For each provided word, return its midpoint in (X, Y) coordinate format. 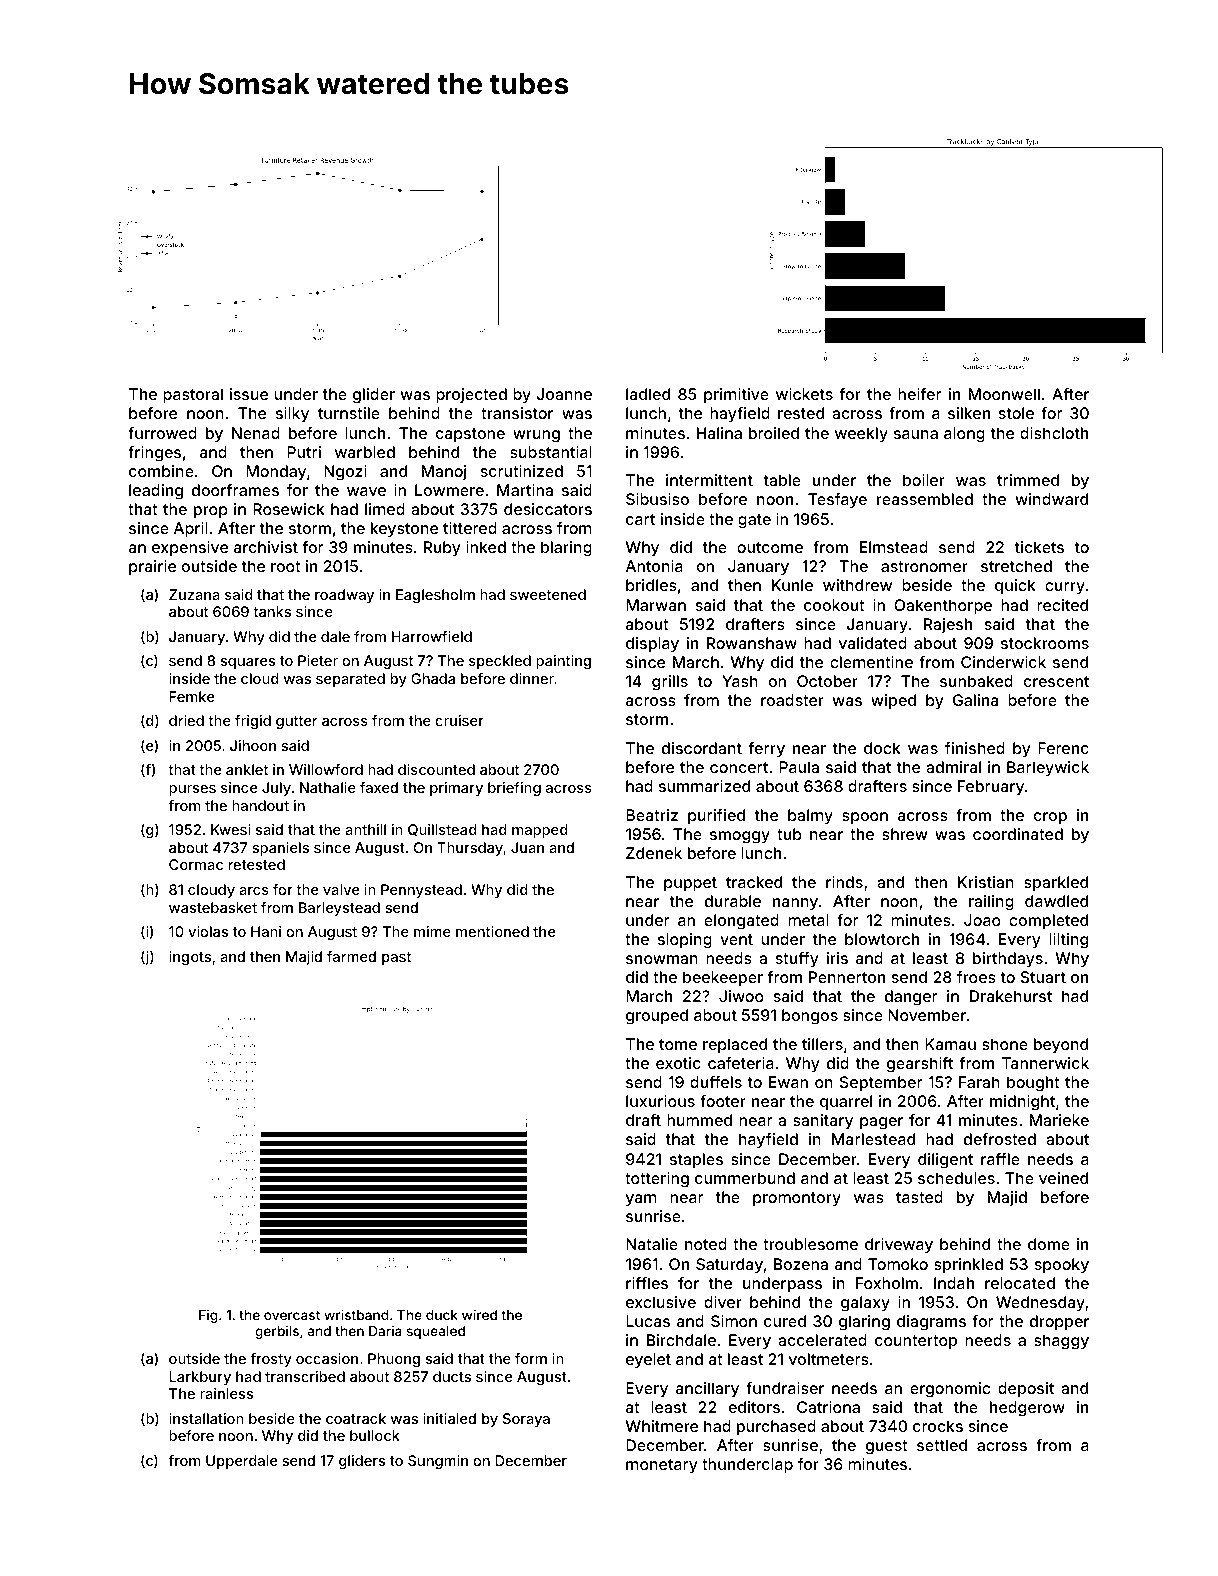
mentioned (492, 931)
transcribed (305, 1376)
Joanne (564, 394)
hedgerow (1027, 1409)
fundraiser (785, 1388)
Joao (982, 920)
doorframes (235, 490)
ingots (190, 958)
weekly (861, 435)
